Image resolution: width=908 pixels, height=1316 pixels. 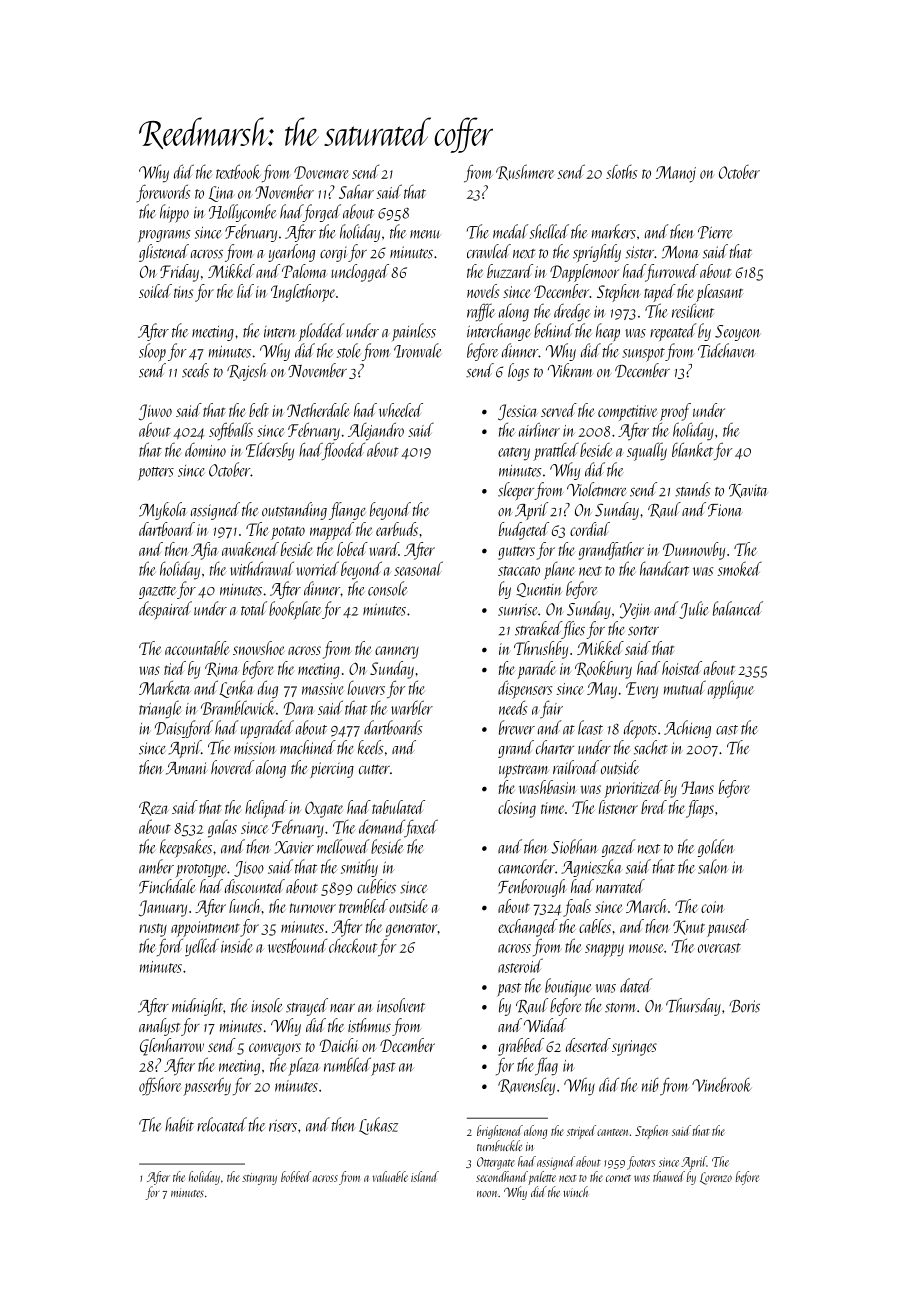 I want to click on forewords, so click(x=163, y=193).
